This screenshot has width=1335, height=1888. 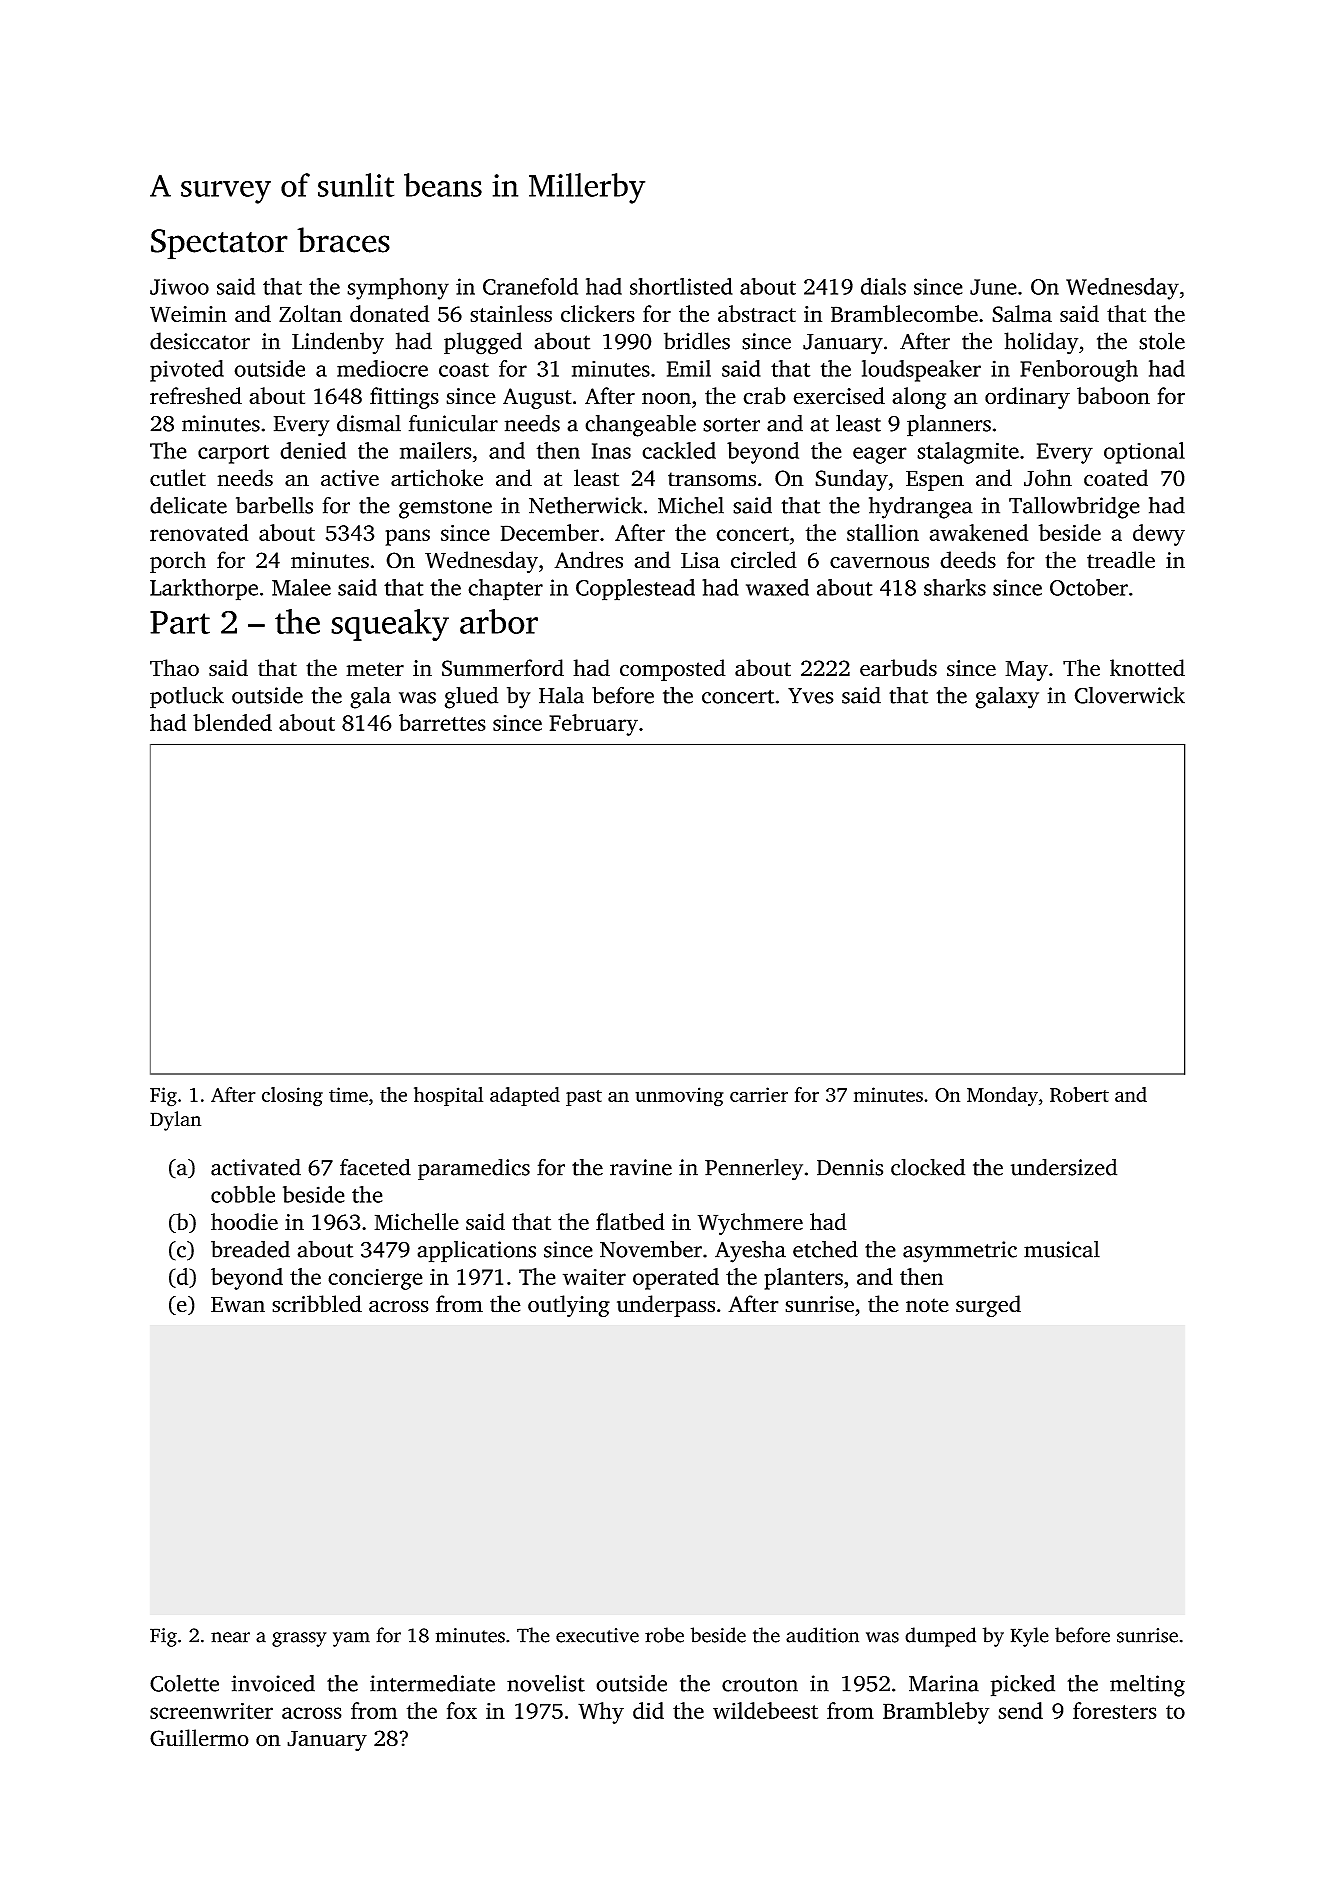 What do you see at coordinates (879, 563) in the screenshot?
I see `cavernous` at bounding box center [879, 563].
